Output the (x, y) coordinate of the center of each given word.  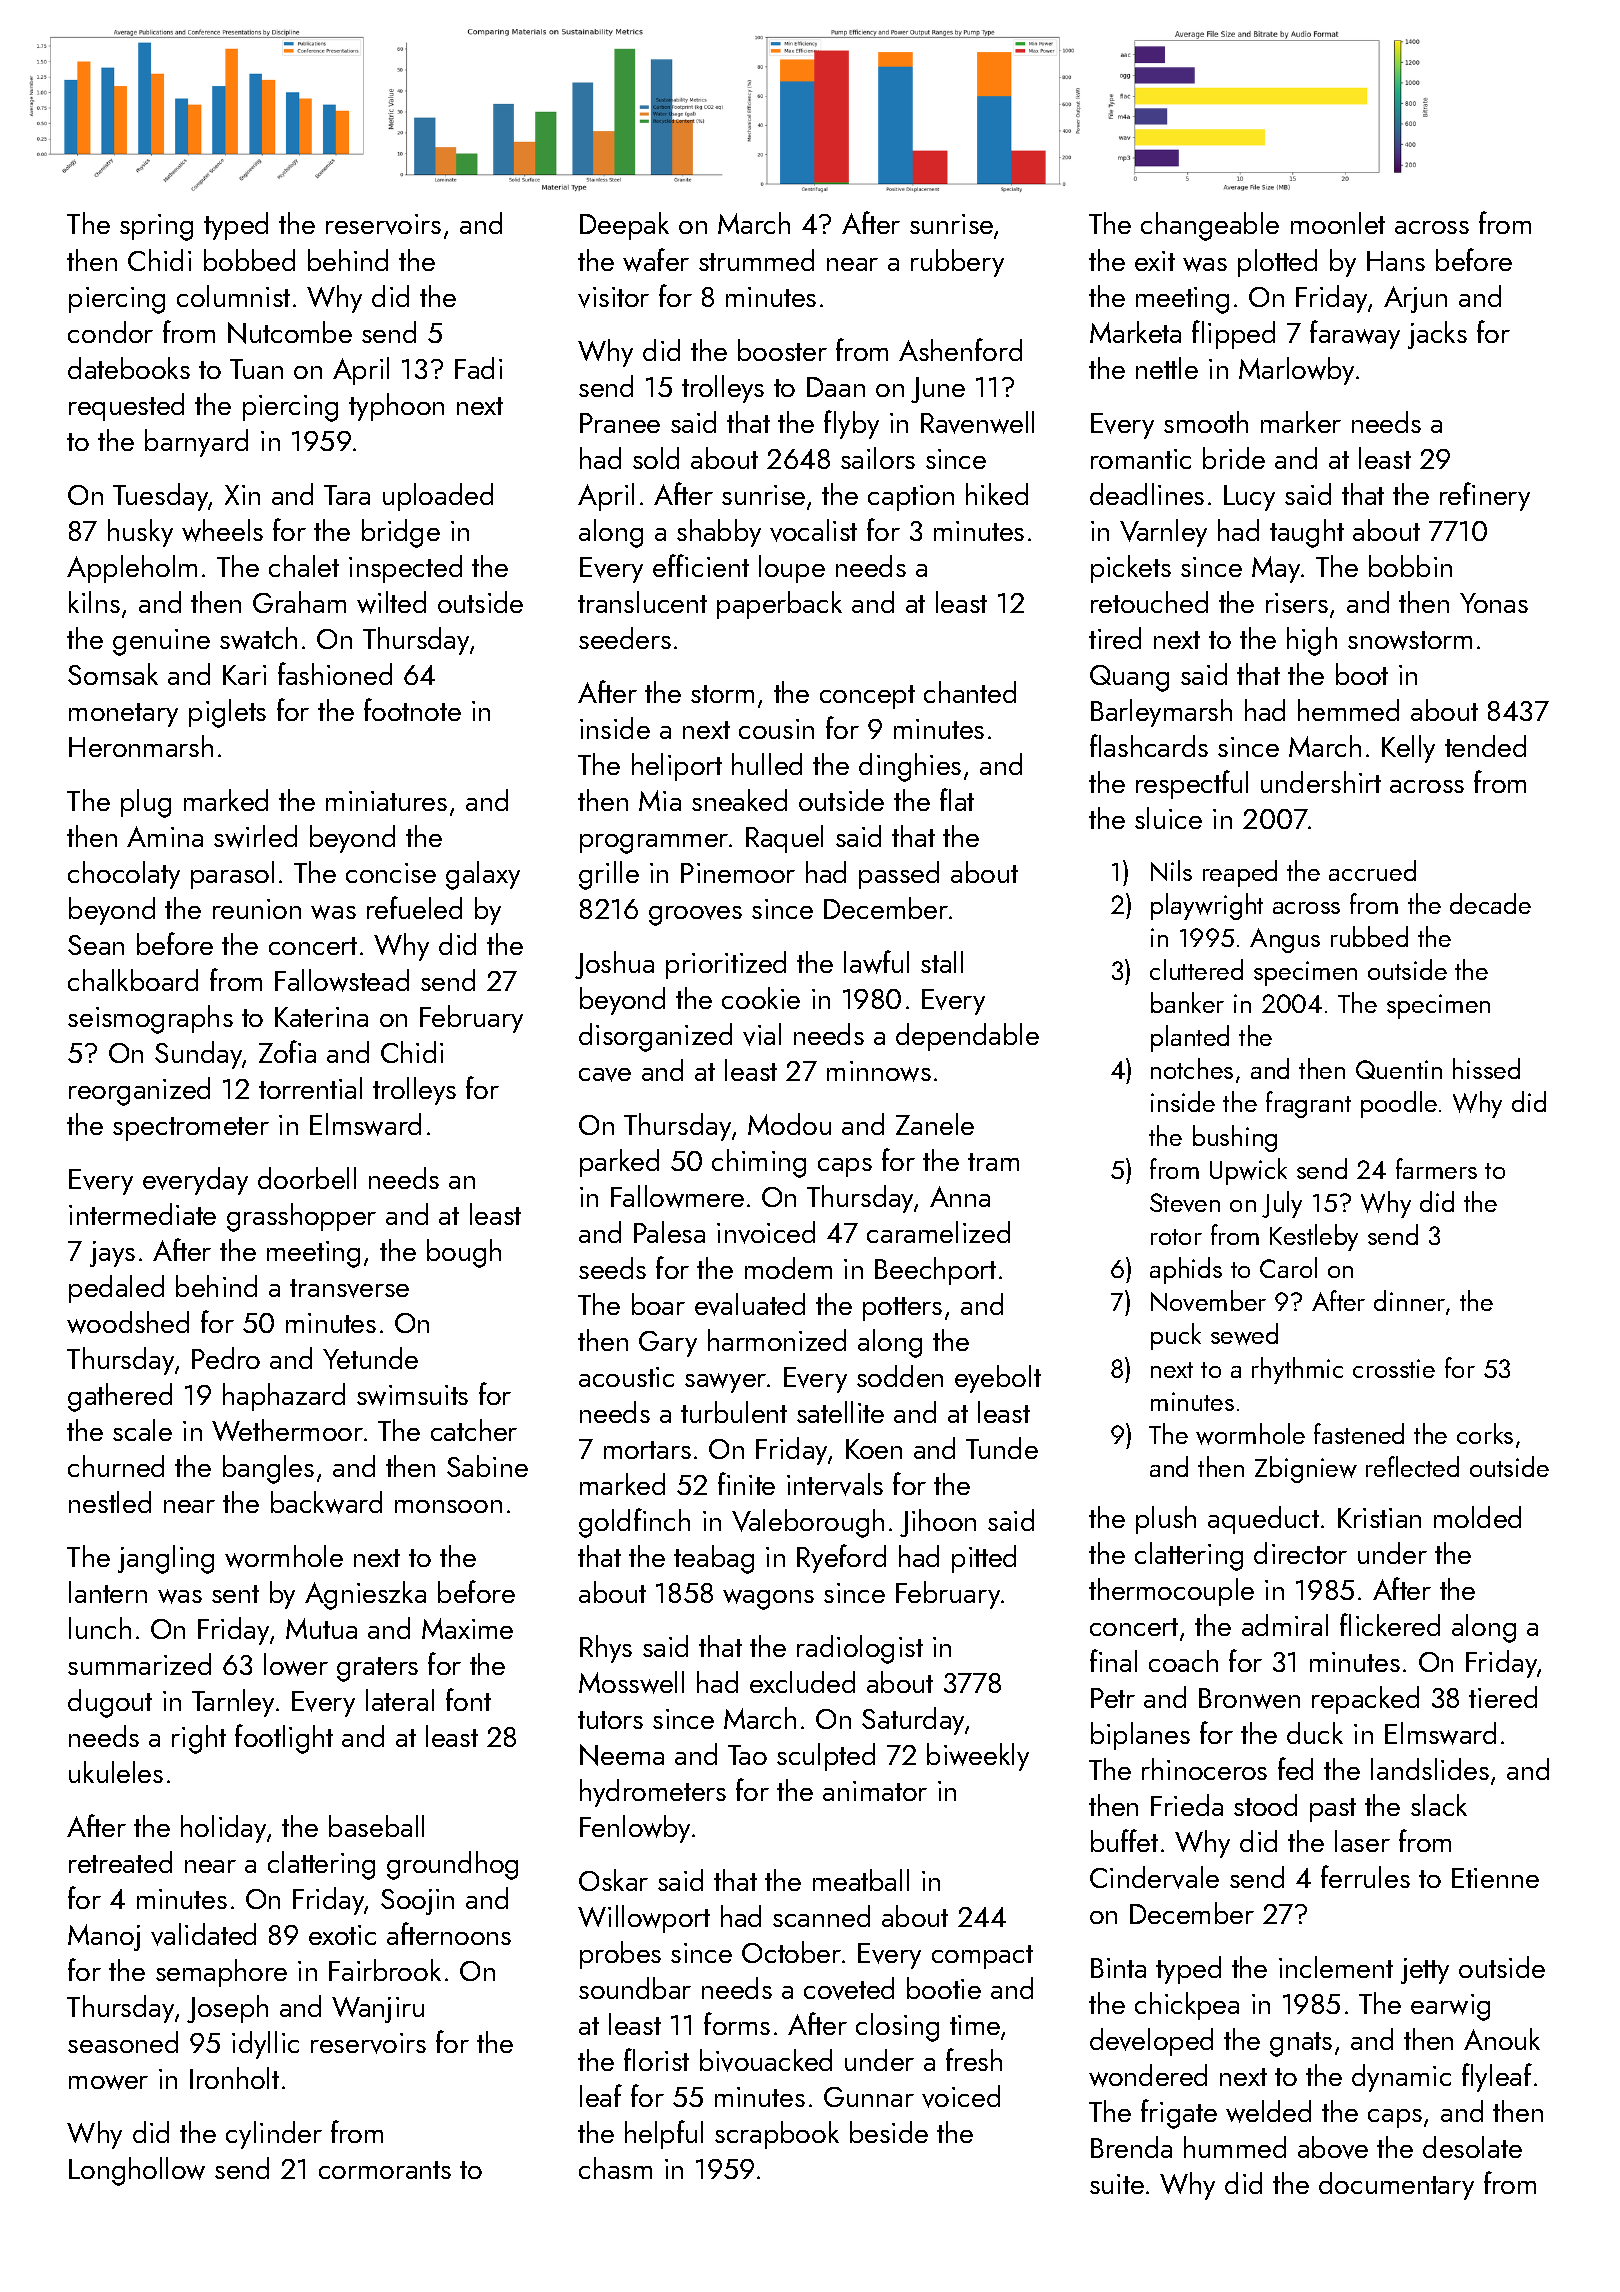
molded (1477, 1517)
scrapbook (777, 2135)
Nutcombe (290, 332)
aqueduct (1263, 1520)
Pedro (226, 1358)
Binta (1118, 1968)
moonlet (1338, 223)
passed (899, 875)
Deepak (624, 226)
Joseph (227, 2009)
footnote (412, 709)
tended (1485, 746)
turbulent (734, 1412)
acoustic (626, 1377)
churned (116, 1466)
